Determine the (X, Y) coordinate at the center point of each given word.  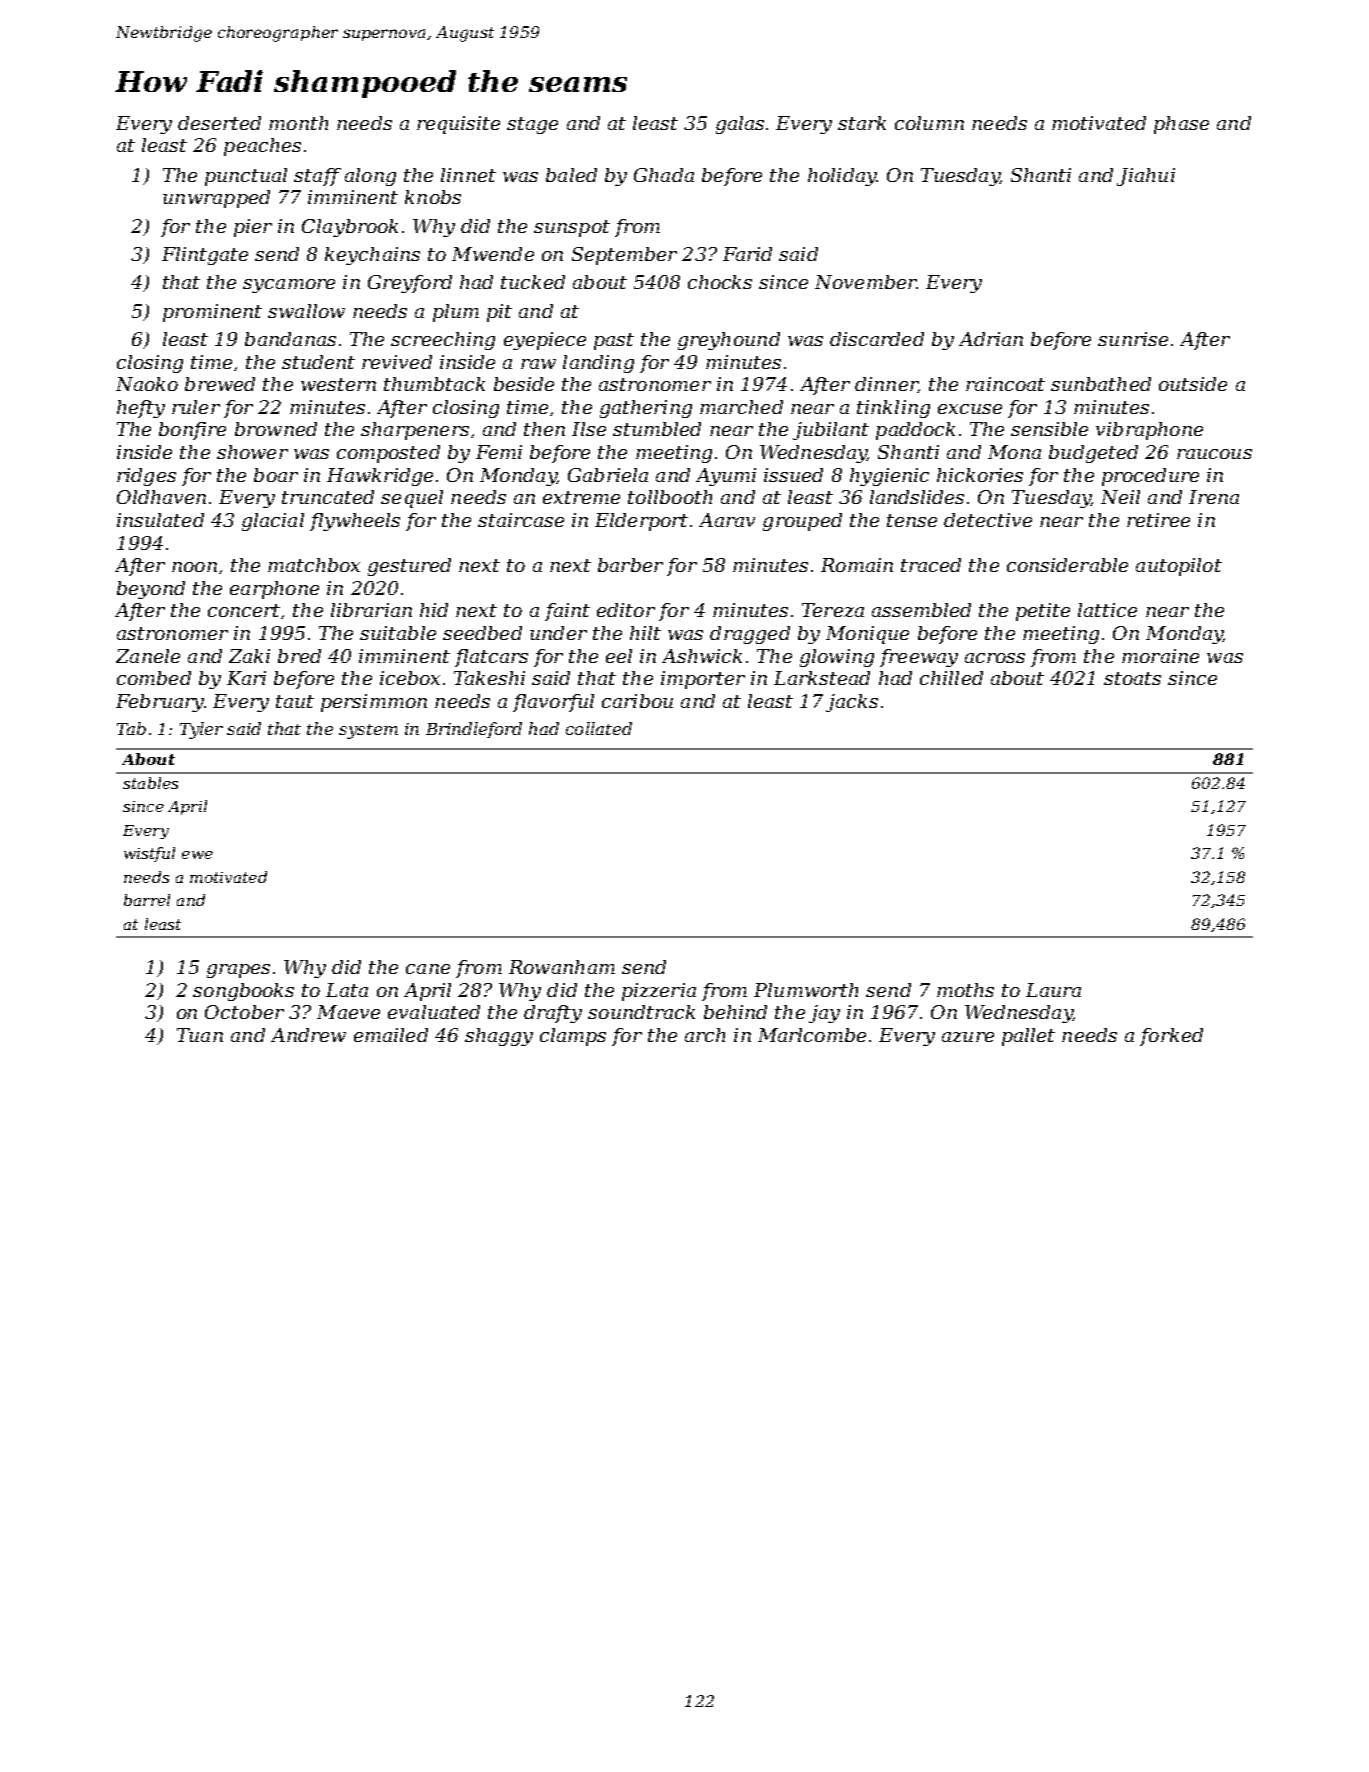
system (368, 731)
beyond (151, 590)
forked (1171, 1037)
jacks (852, 703)
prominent (212, 313)
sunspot (572, 228)
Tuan (200, 1035)
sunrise (1133, 339)
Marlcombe (812, 1035)
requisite (458, 125)
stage (532, 125)
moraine (1160, 656)
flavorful (553, 703)
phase (1181, 125)
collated (599, 728)
